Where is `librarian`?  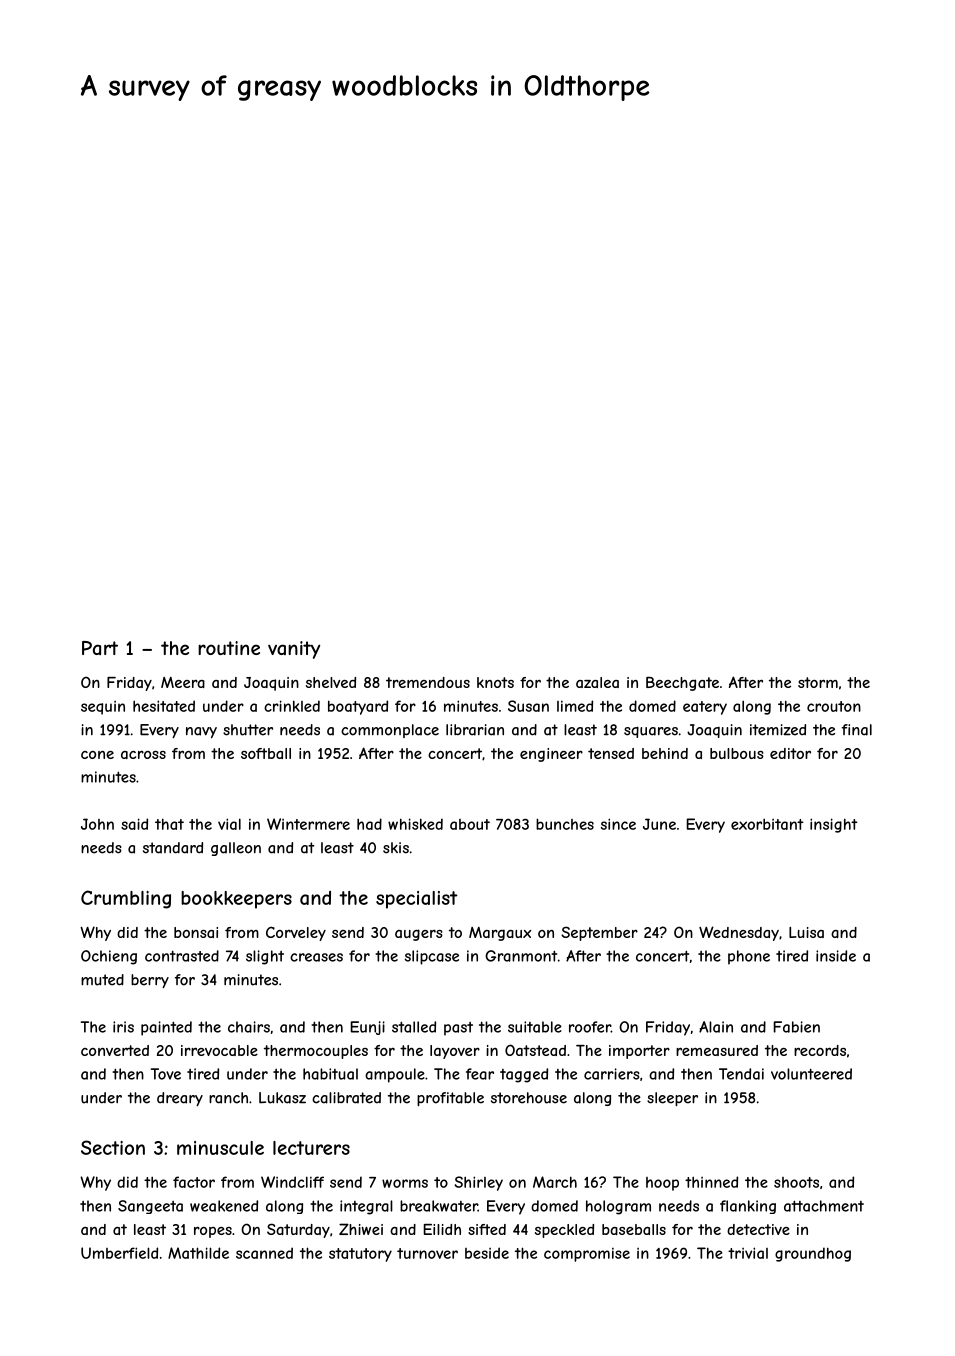
librarian is located at coordinates (475, 730).
